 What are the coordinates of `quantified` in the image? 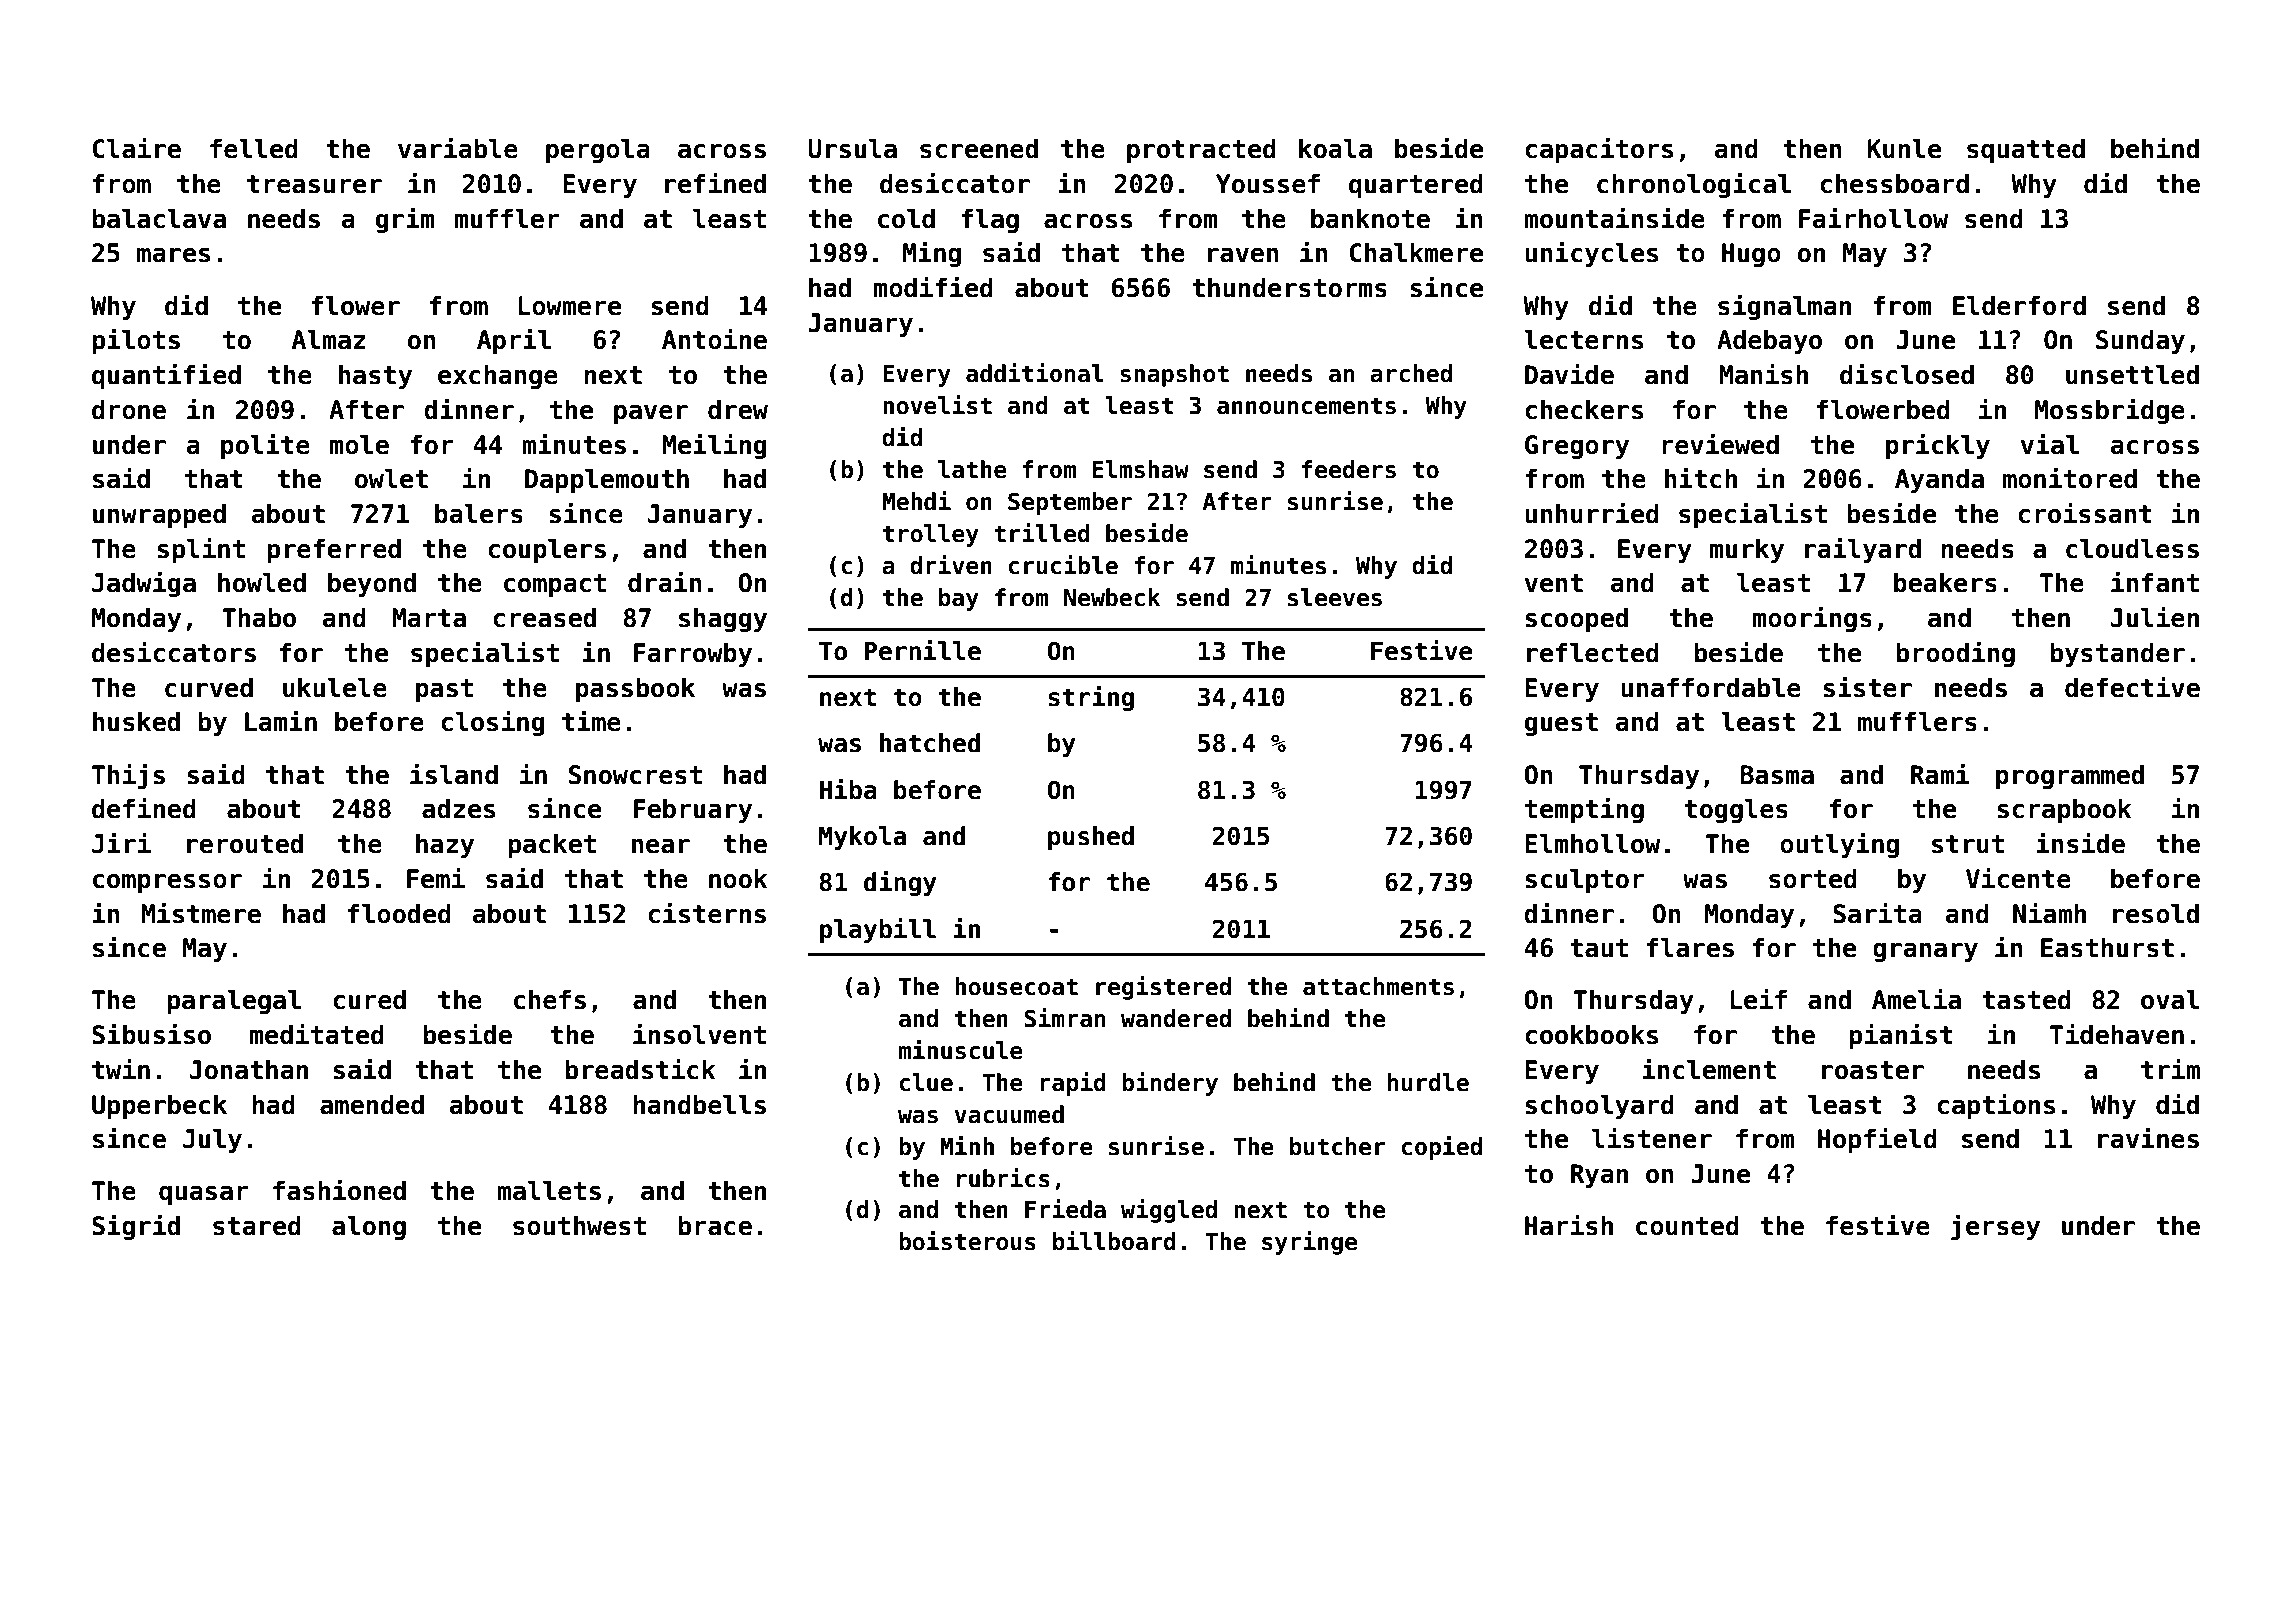 It's located at (166, 376).
